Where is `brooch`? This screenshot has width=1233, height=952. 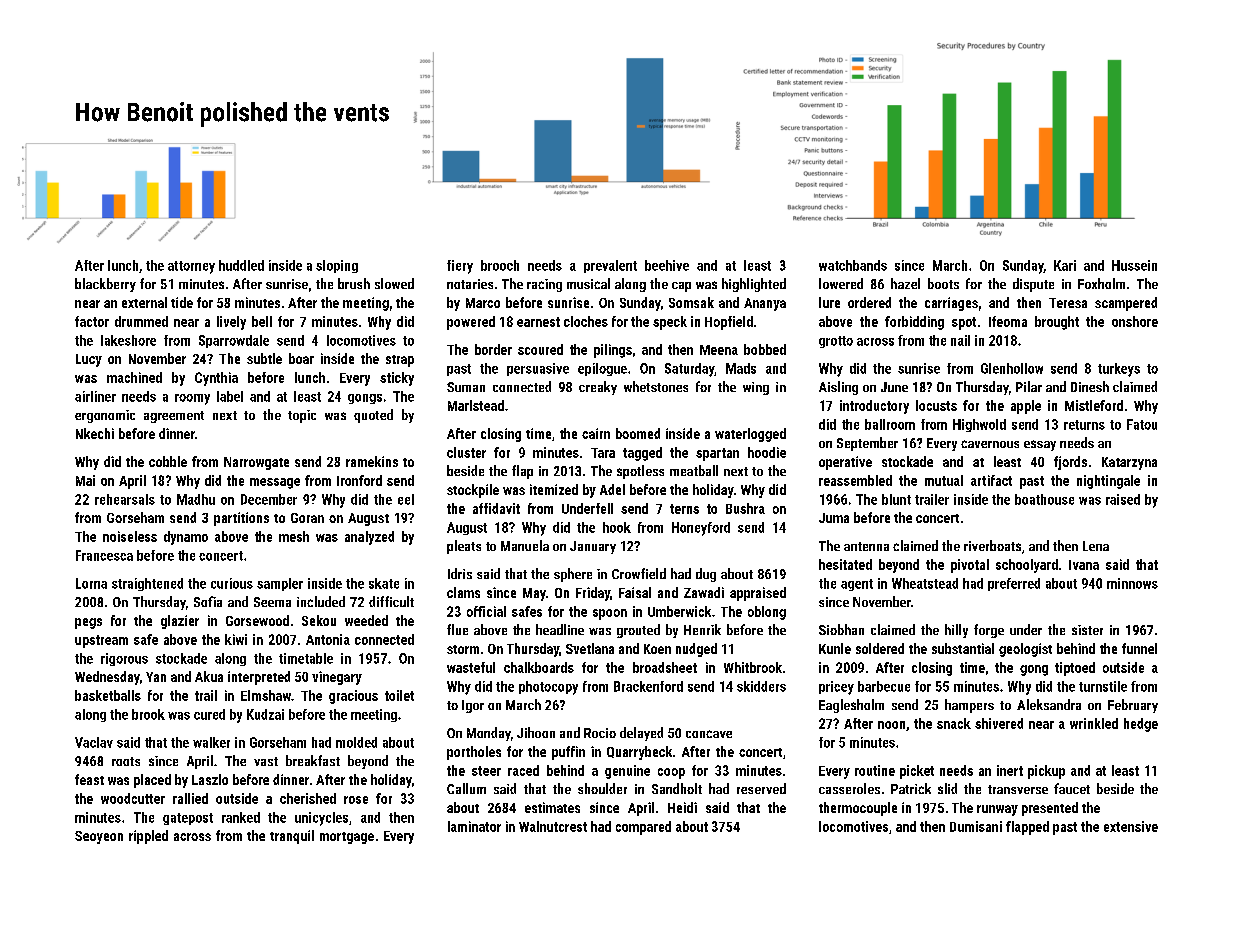
brooch is located at coordinates (500, 265).
